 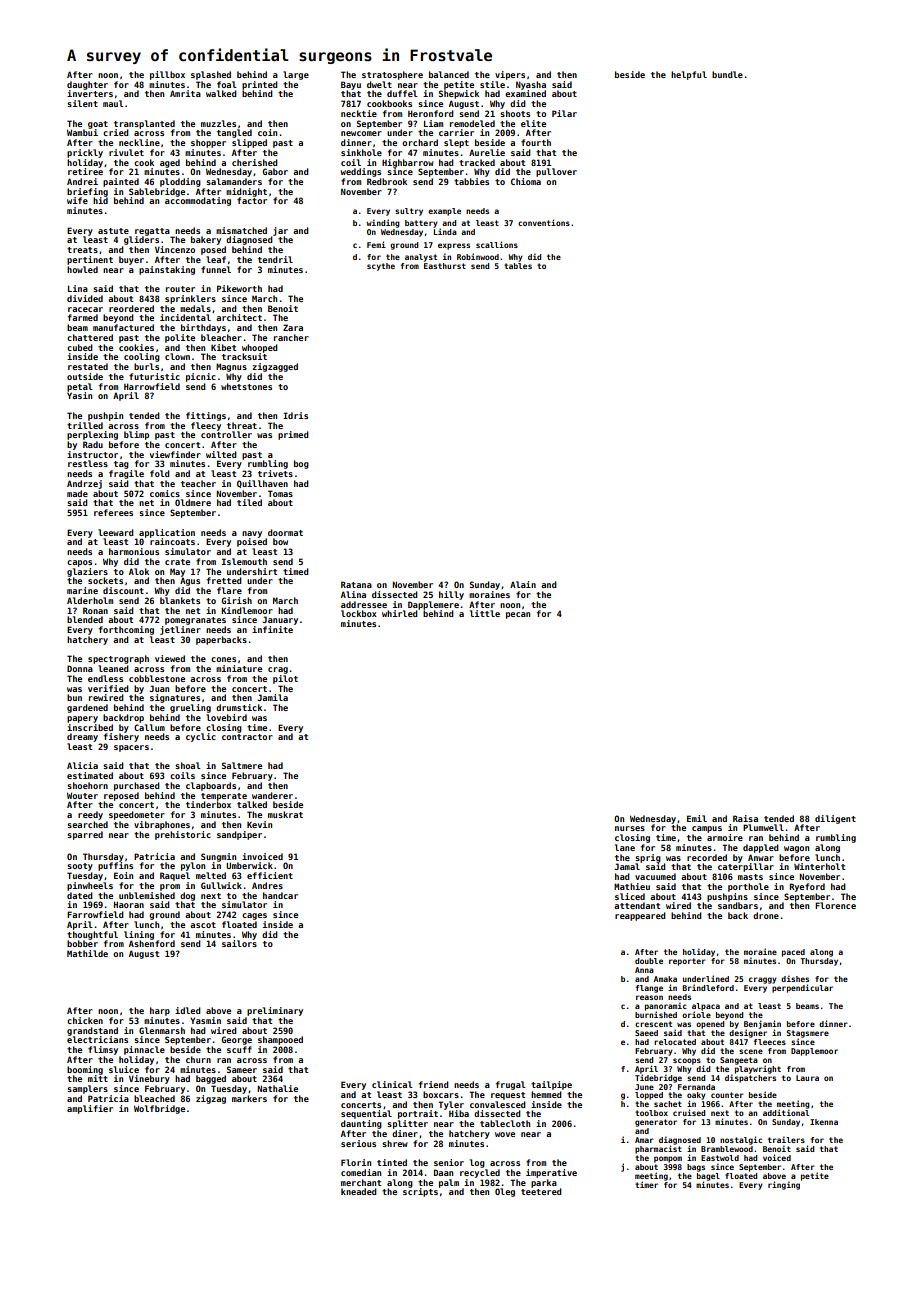 What do you see at coordinates (518, 266) in the screenshot?
I see `tables` at bounding box center [518, 266].
